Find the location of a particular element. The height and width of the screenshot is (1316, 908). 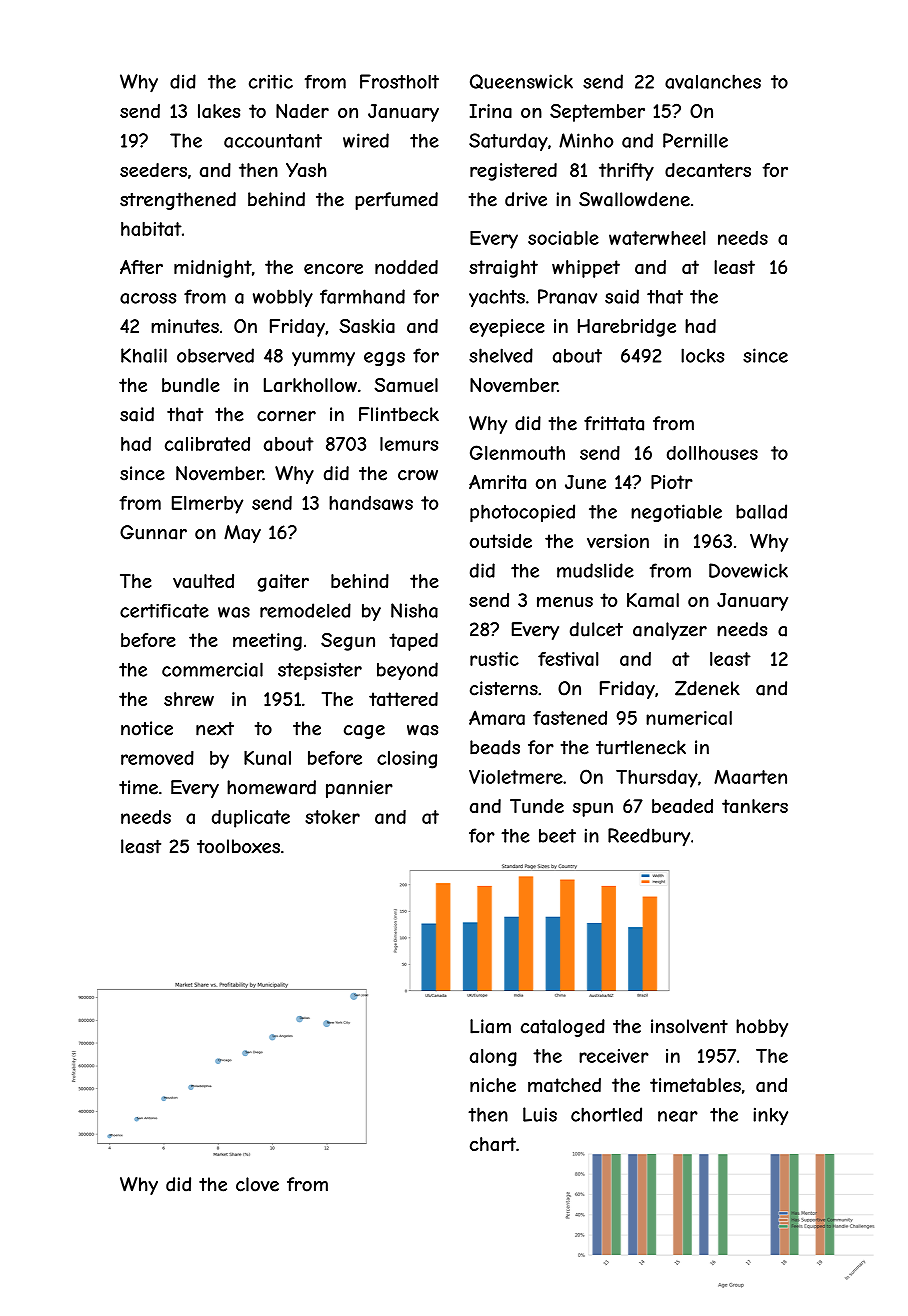

Flintbeck is located at coordinates (399, 414).
